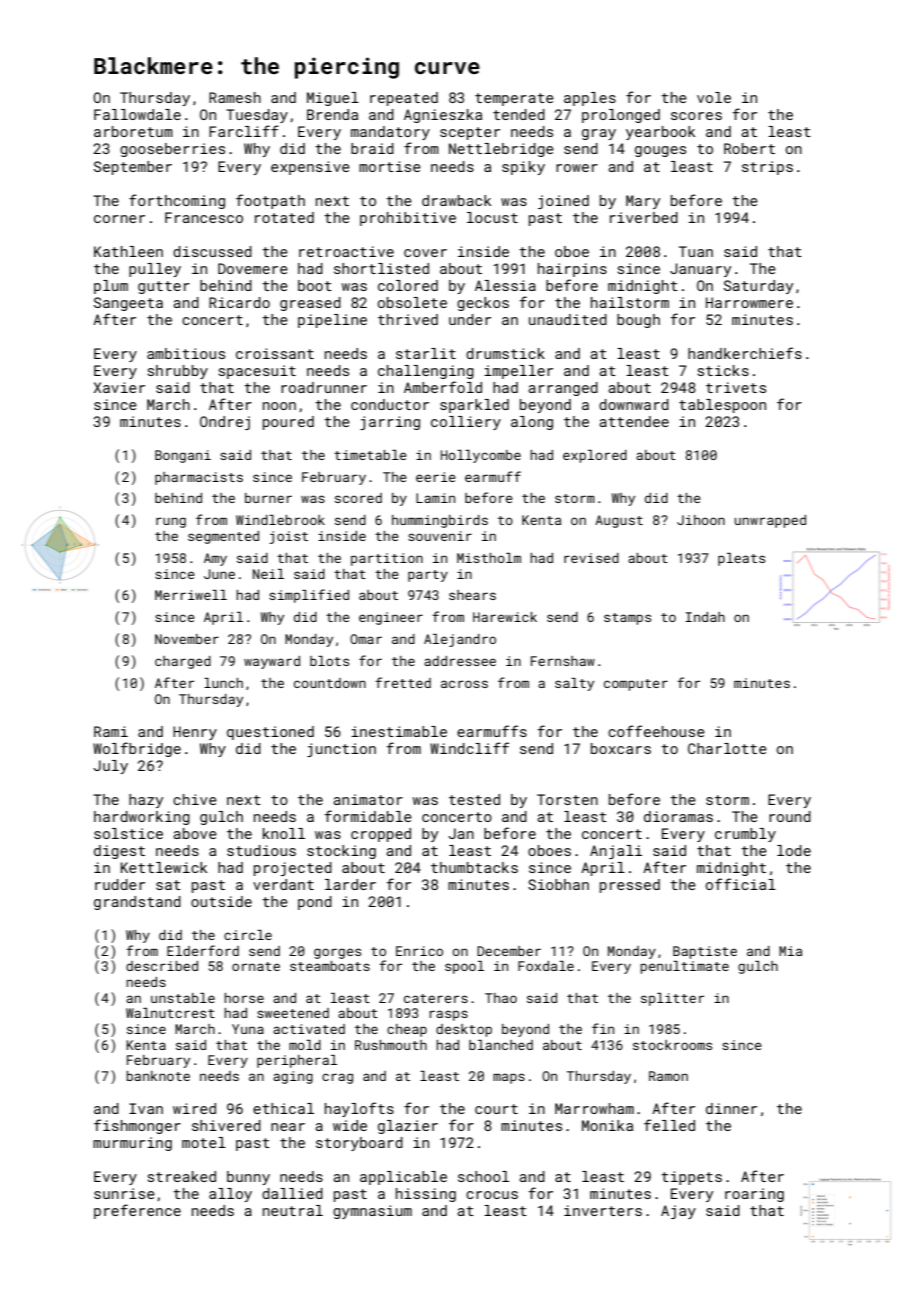 This screenshot has height=1316, width=908. I want to click on Xavier, so click(119, 387).
